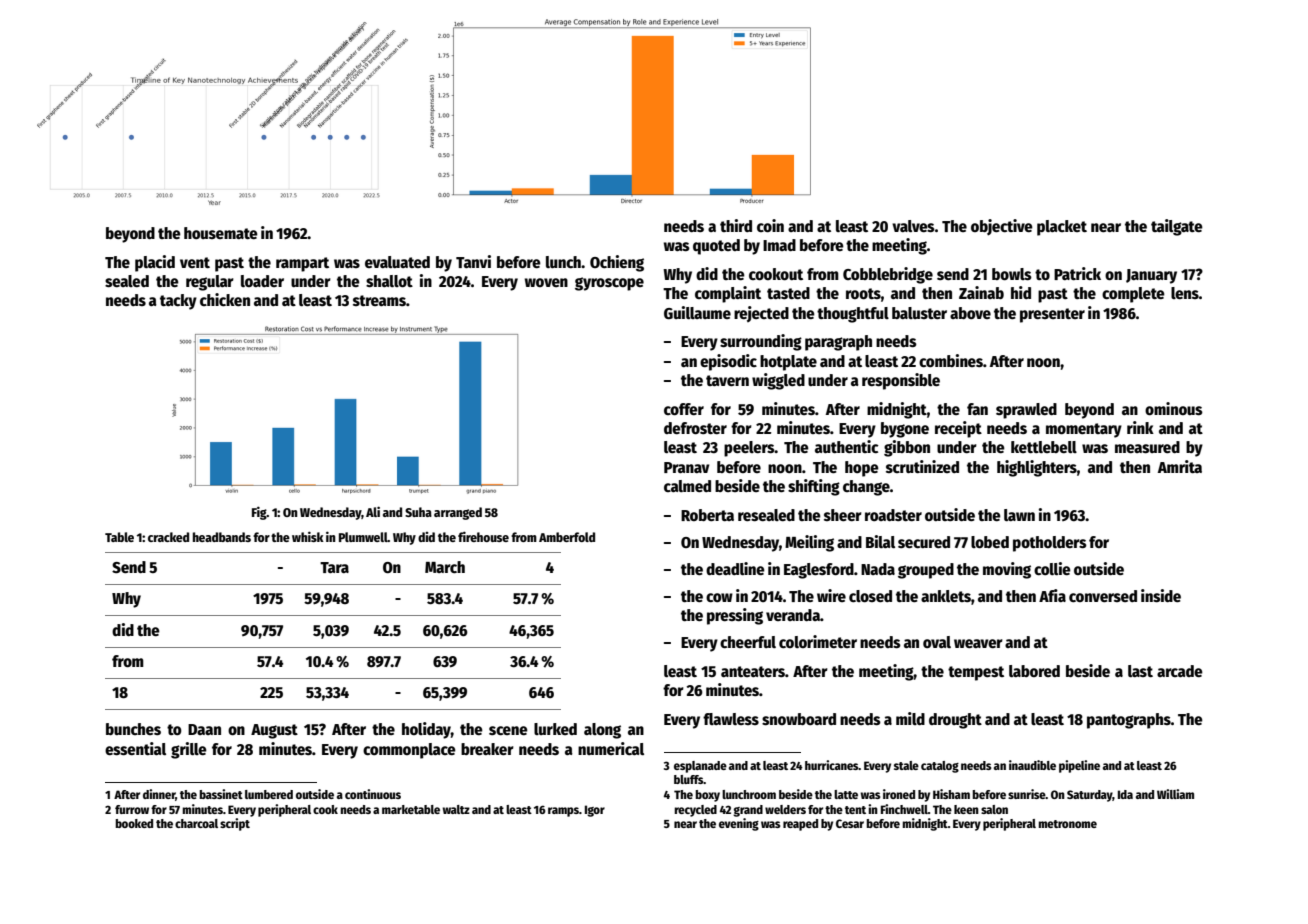 Image resolution: width=1308 pixels, height=924 pixels. What do you see at coordinates (155, 263) in the page?
I see `placid` at bounding box center [155, 263].
